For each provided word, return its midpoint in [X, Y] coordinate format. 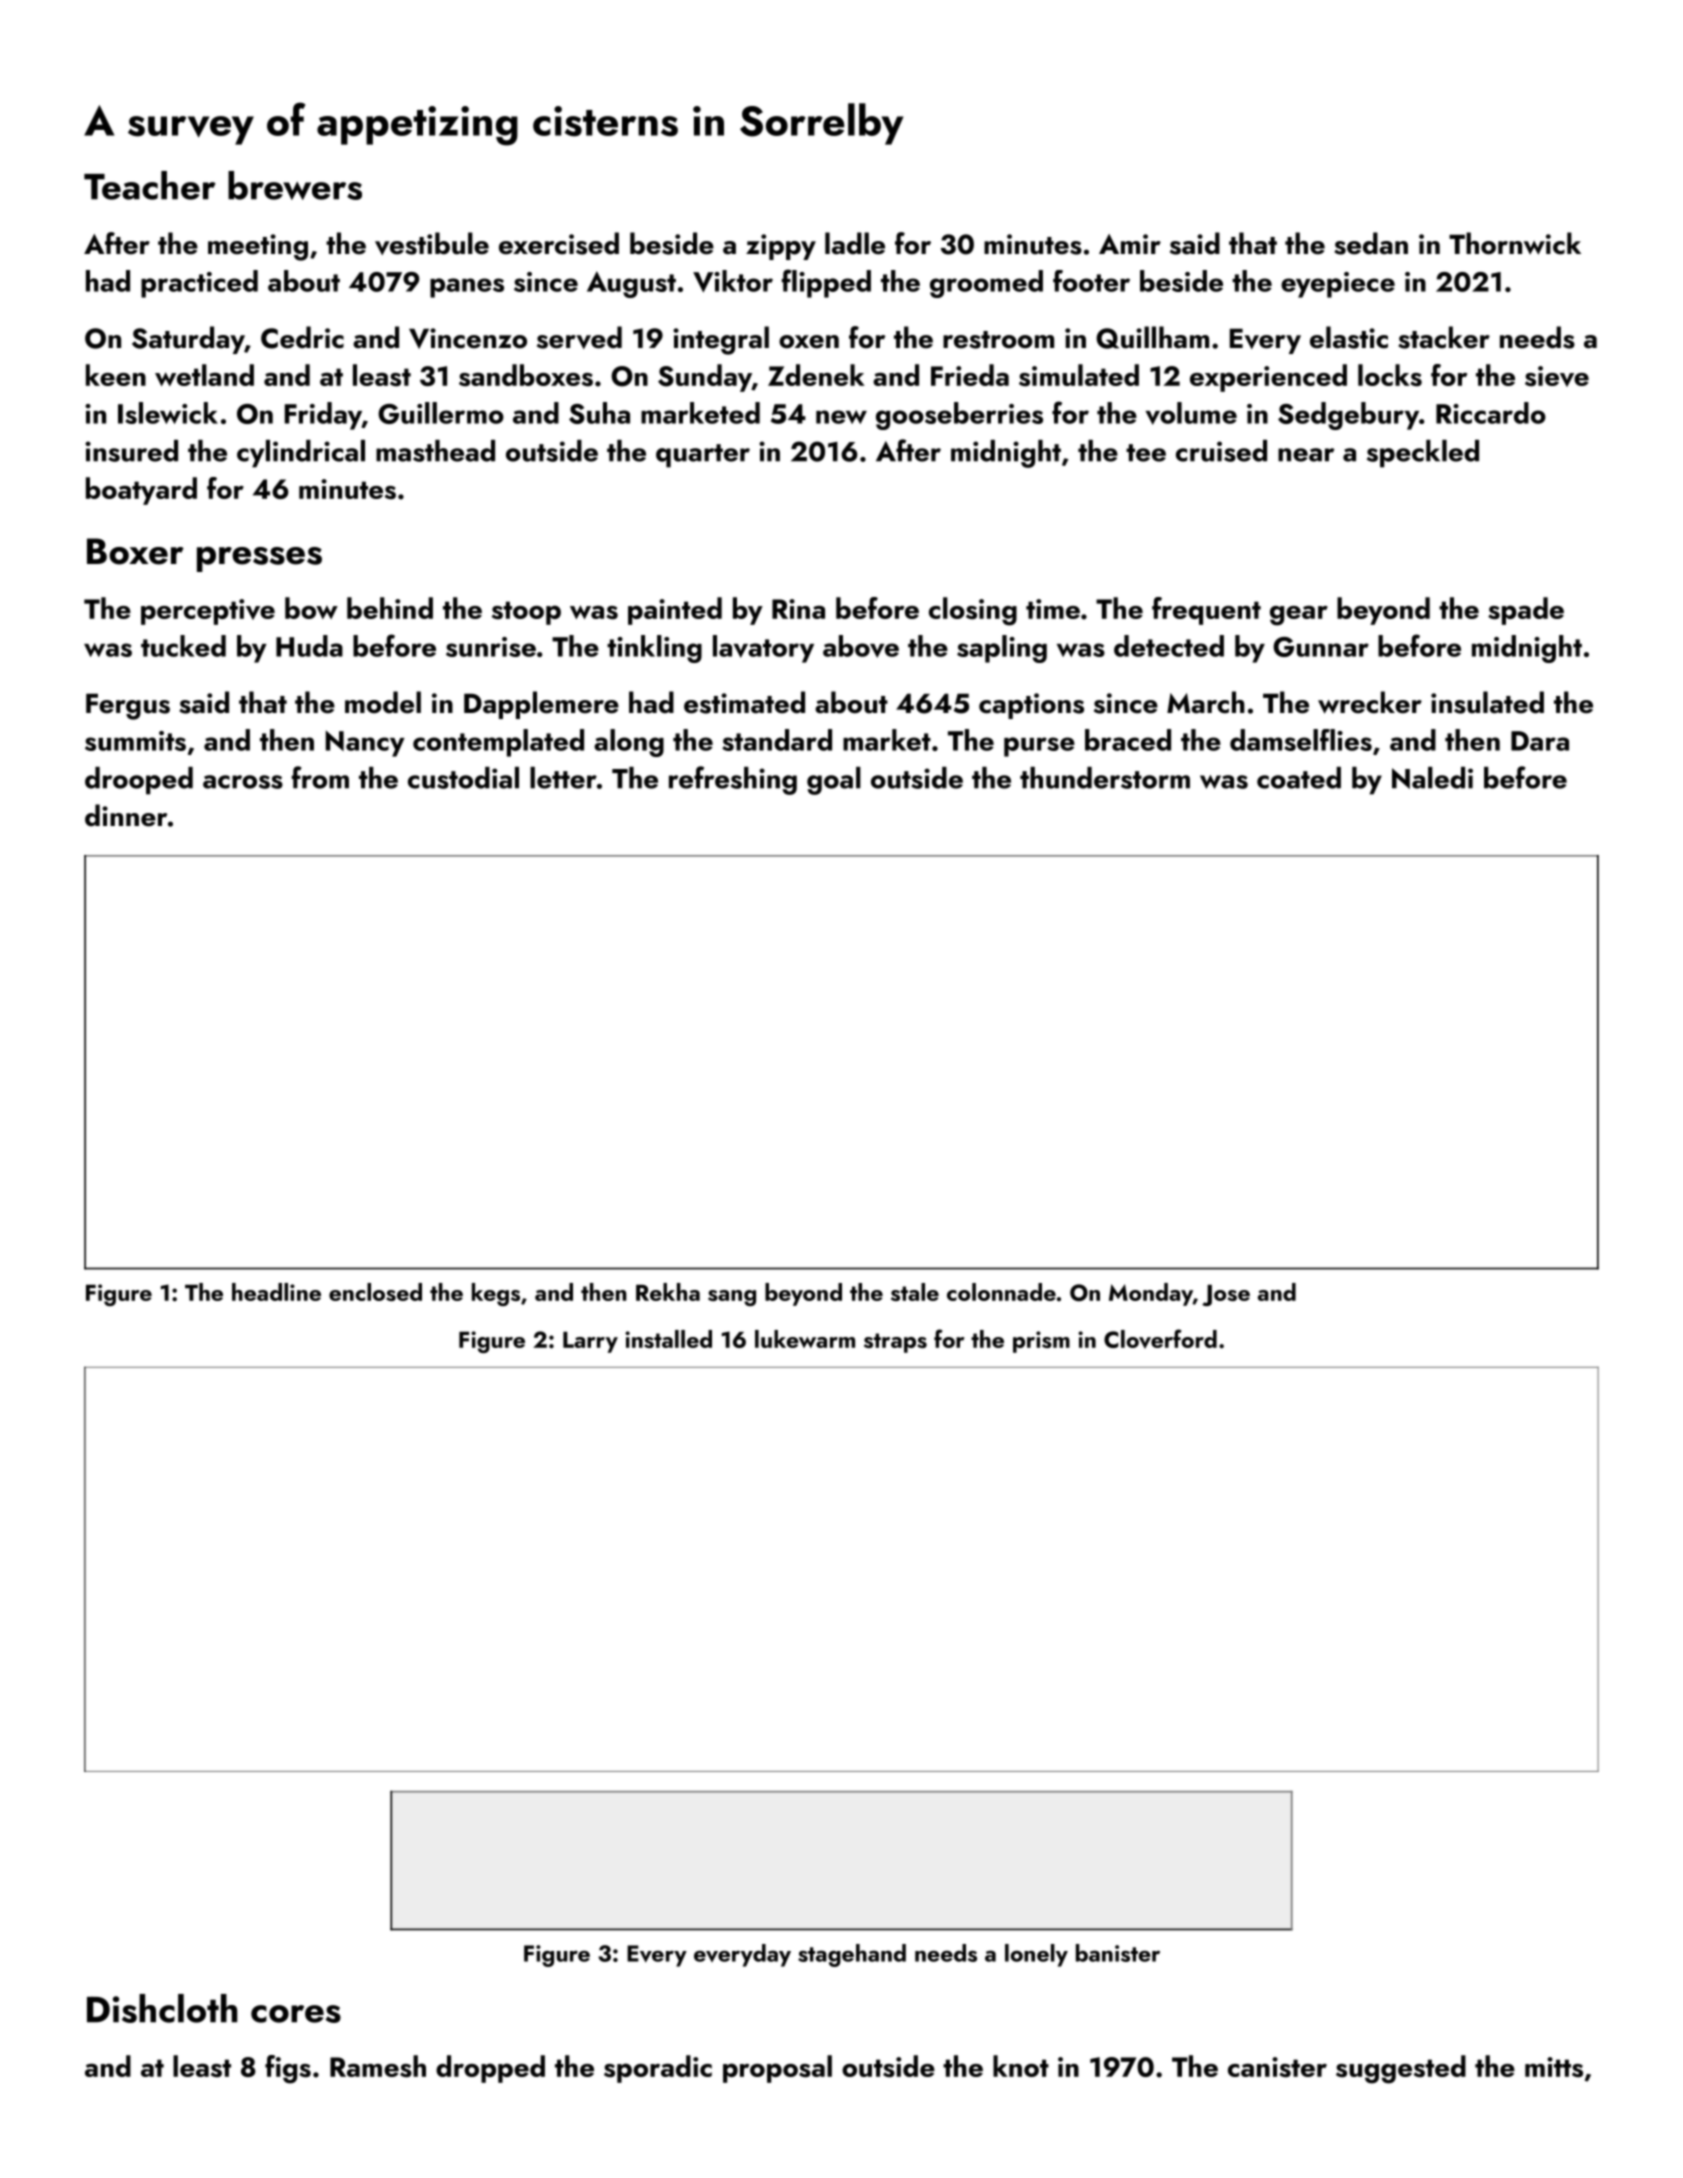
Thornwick [1515, 243]
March [1206, 702]
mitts [1554, 2067]
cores [296, 2014]
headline [276, 1292]
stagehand [852, 1955]
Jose [1226, 1295]
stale [915, 1292]
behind [390, 608]
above [861, 646]
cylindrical [301, 454]
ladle [855, 243]
